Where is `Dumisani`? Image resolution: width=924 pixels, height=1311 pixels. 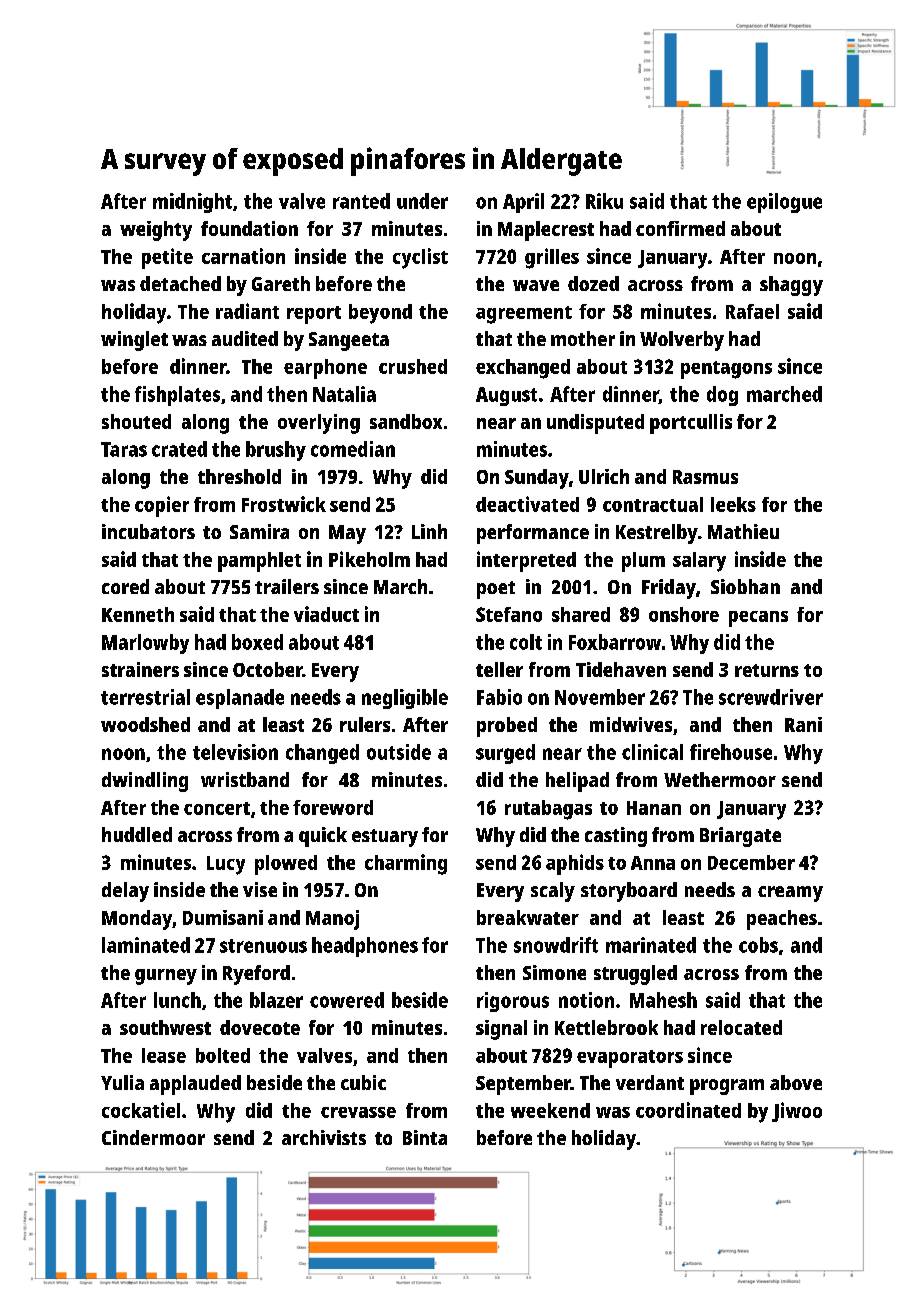 Dumisani is located at coordinates (223, 917).
